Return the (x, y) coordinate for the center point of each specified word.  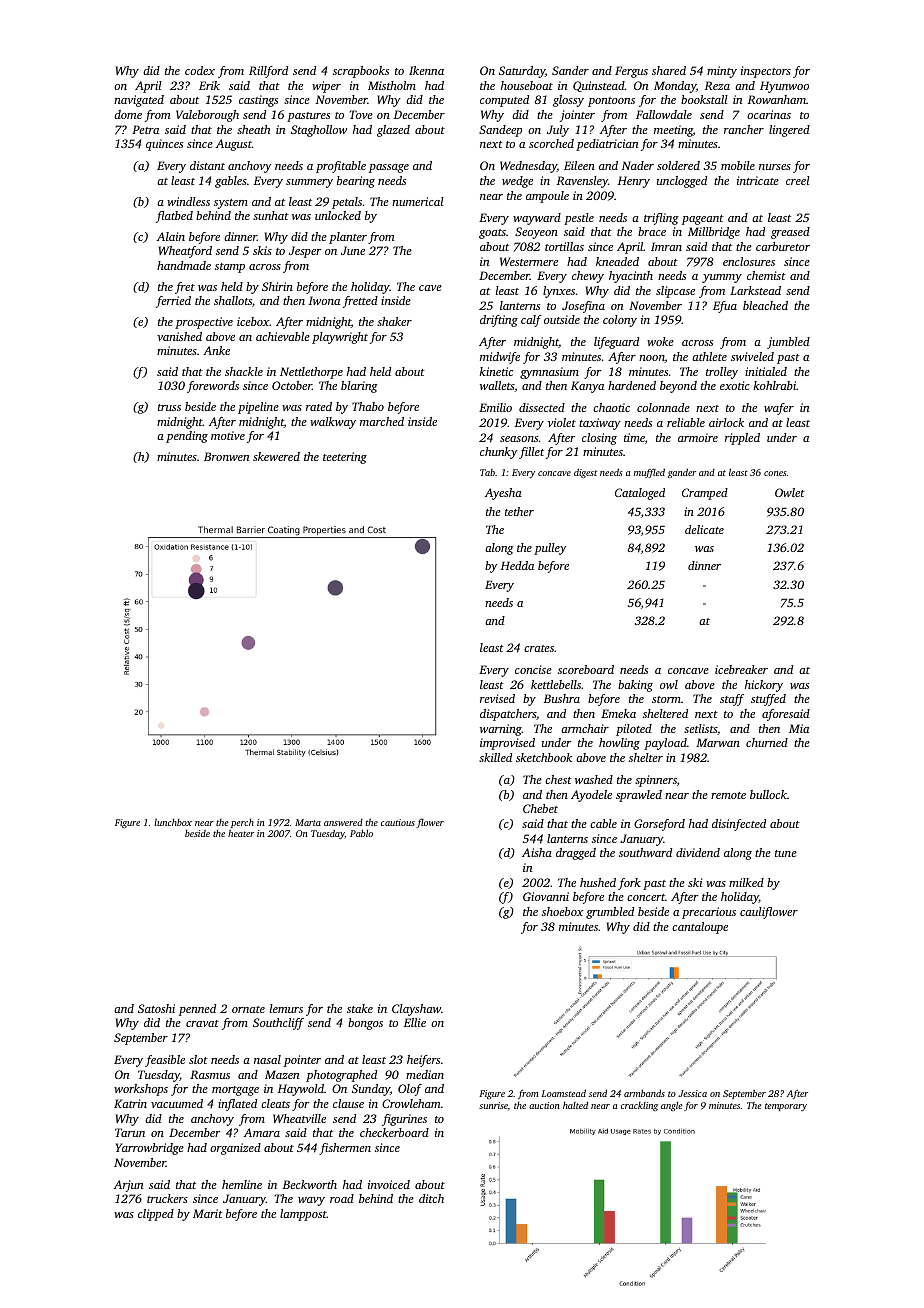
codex (200, 70)
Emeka (618, 713)
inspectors (766, 72)
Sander (570, 70)
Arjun (128, 1186)
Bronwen (226, 456)
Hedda (517, 565)
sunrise (493, 1105)
